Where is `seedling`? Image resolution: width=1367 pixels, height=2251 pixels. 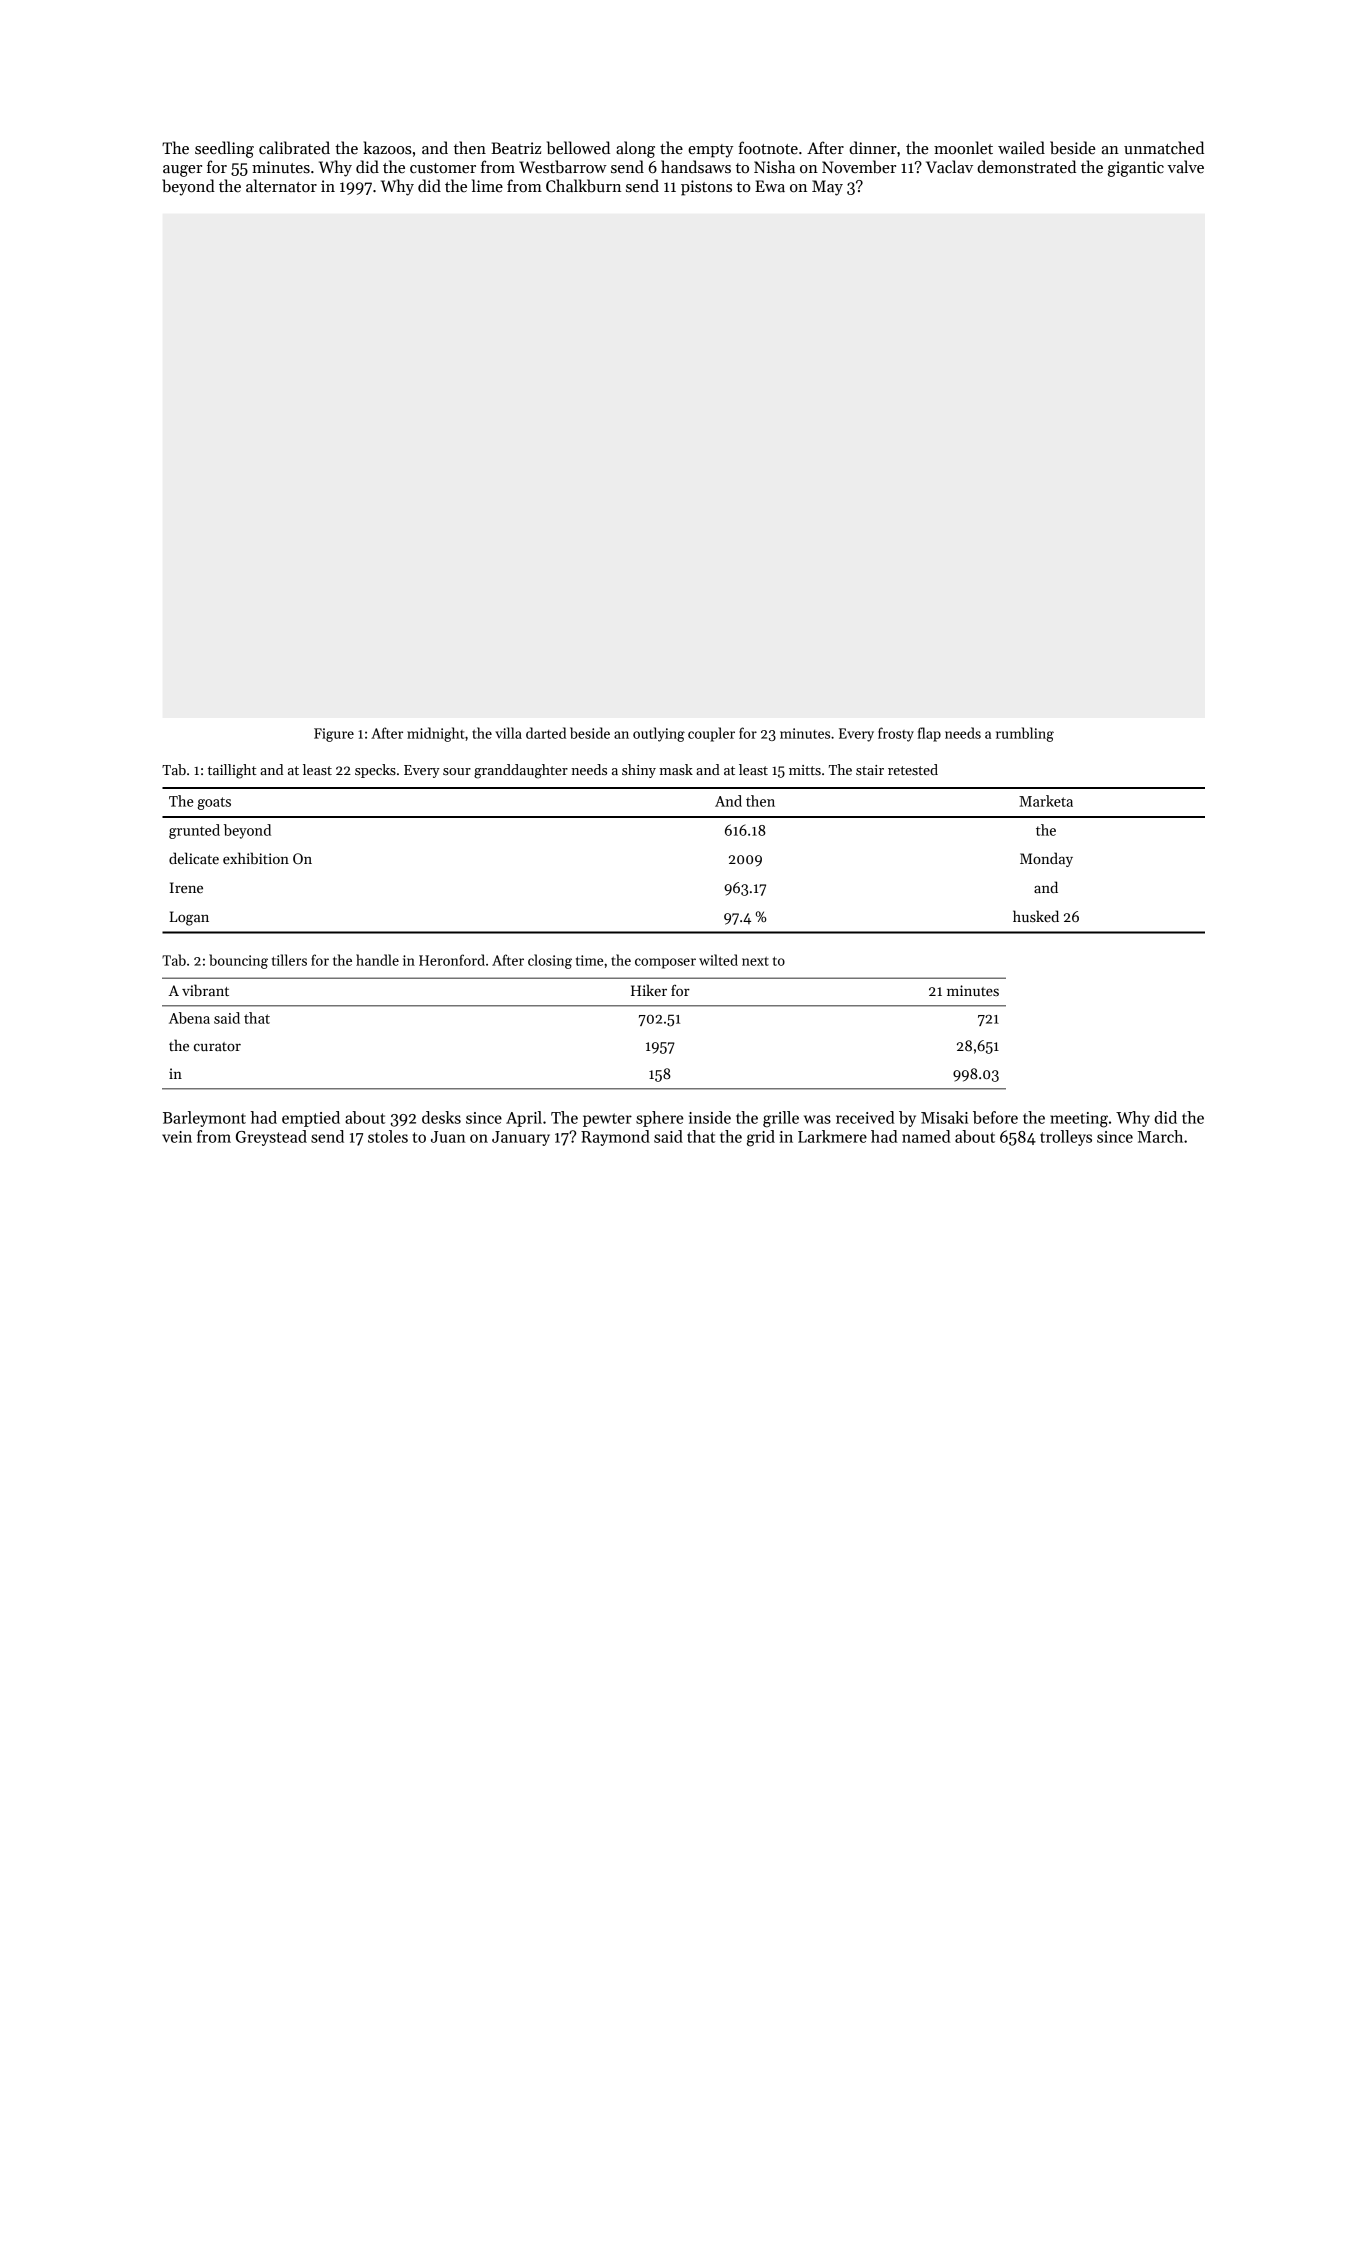
seedling is located at coordinates (224, 149).
